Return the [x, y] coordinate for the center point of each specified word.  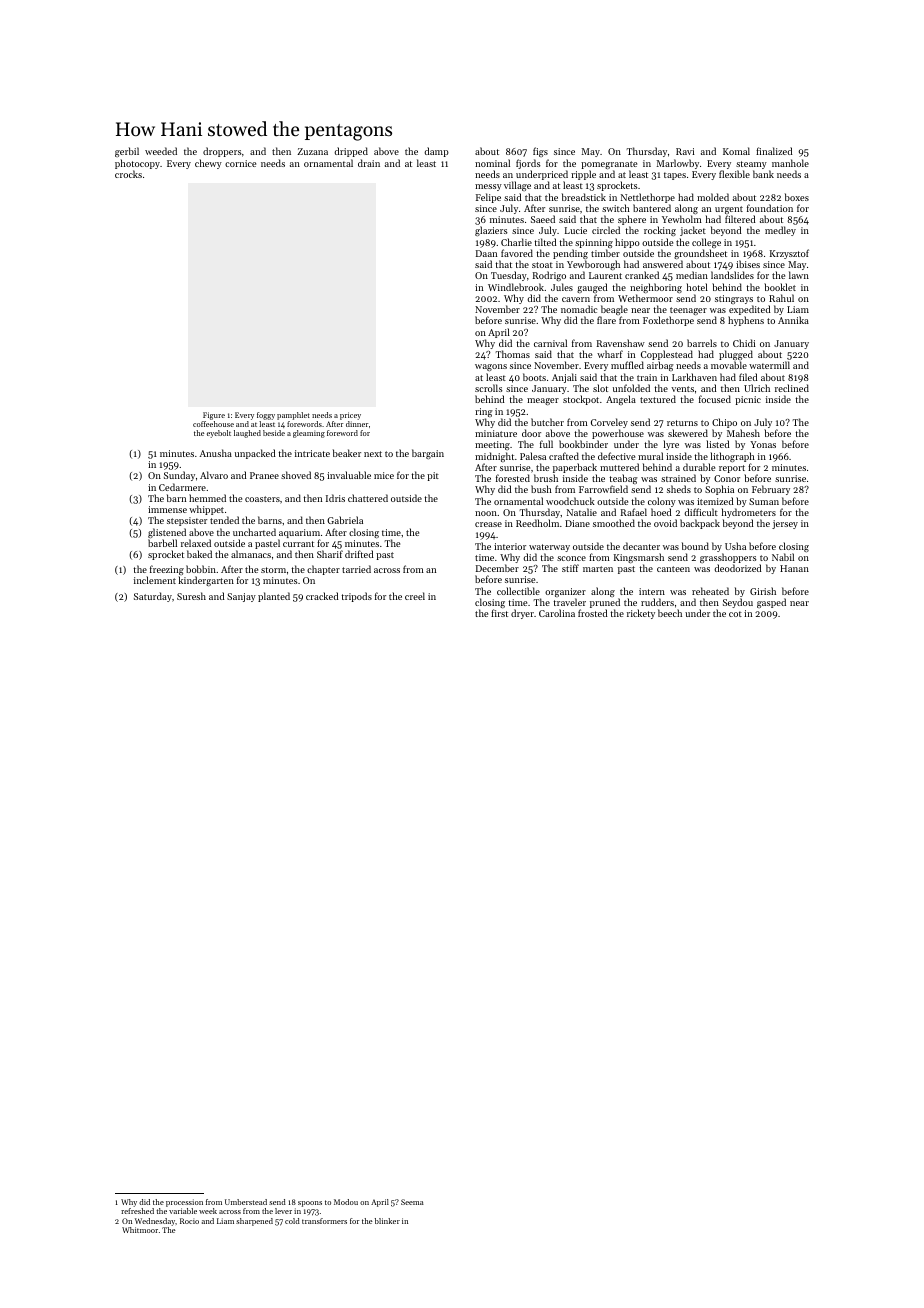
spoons [310, 1204]
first [499, 613]
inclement [155, 580]
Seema [412, 1202]
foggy [266, 416]
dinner [357, 424]
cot [735, 614]
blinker [387, 1221]
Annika [793, 320]
